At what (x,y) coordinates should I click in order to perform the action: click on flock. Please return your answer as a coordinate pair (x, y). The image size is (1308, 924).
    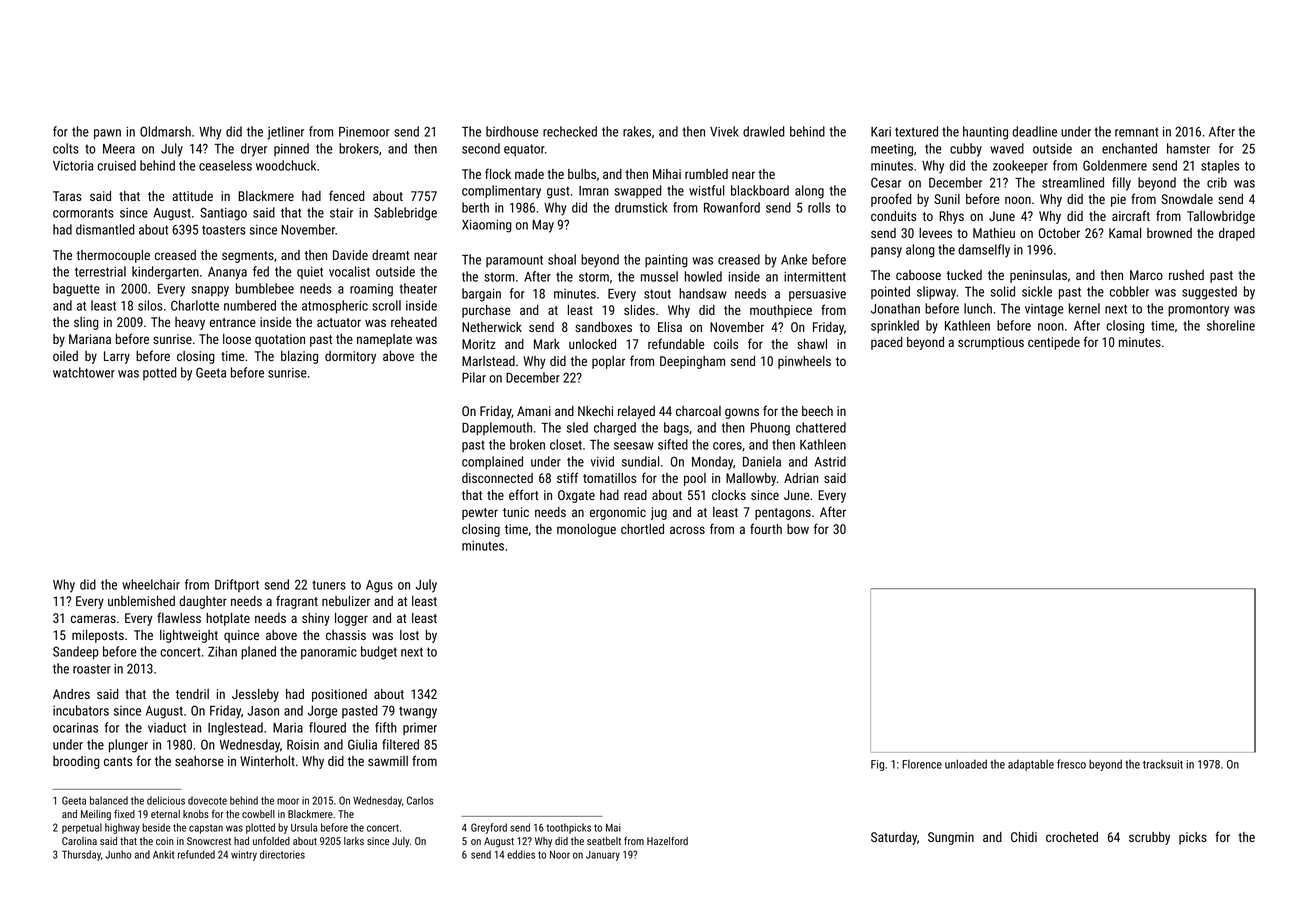
    Looking at the image, I should click on (498, 173).
